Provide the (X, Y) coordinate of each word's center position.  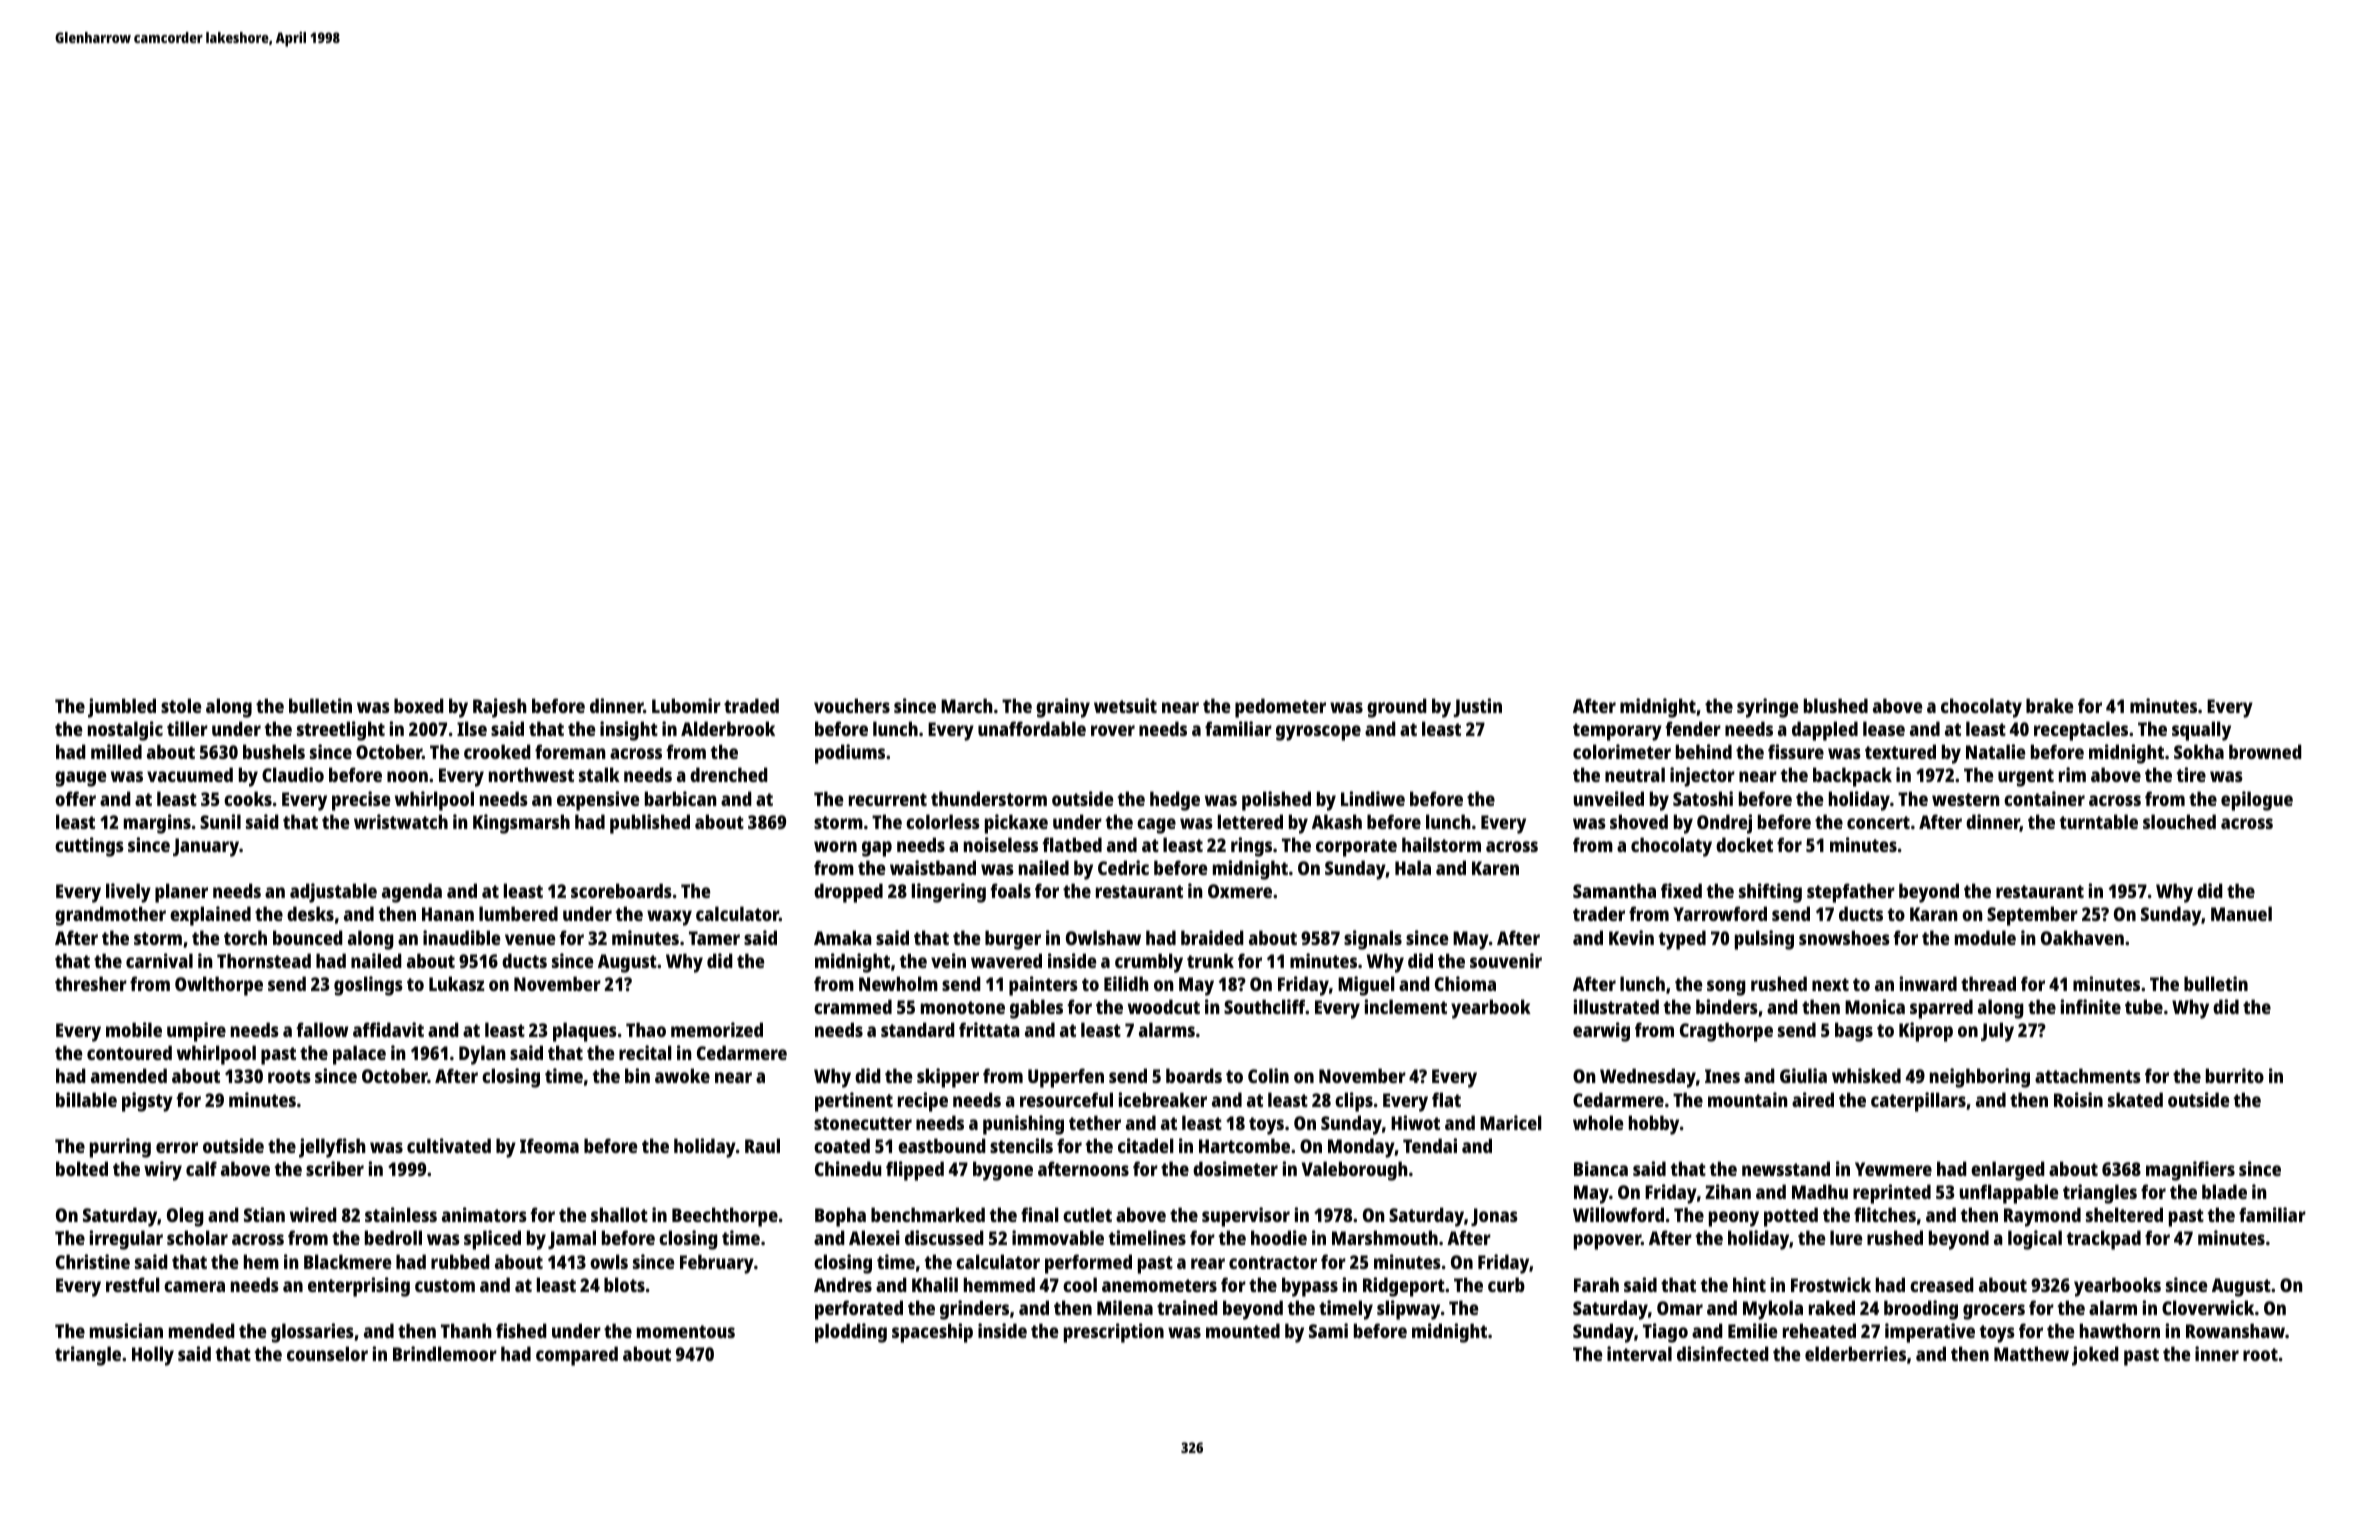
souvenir (1506, 960)
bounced (308, 937)
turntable (2098, 821)
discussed (944, 1237)
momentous (686, 1331)
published (650, 824)
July (1997, 1032)
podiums (850, 754)
